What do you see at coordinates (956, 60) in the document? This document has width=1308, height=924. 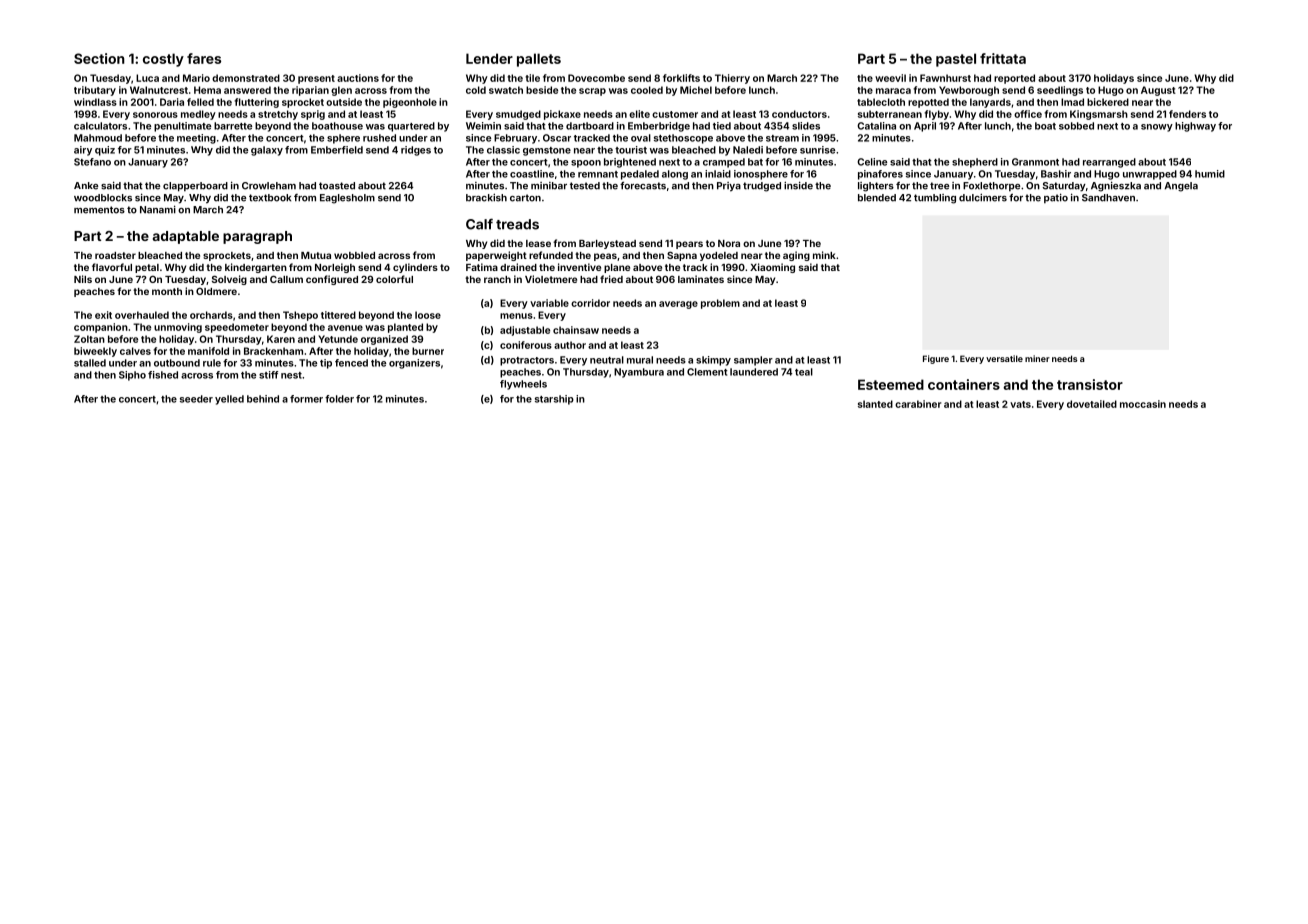 I see `pastel` at bounding box center [956, 60].
